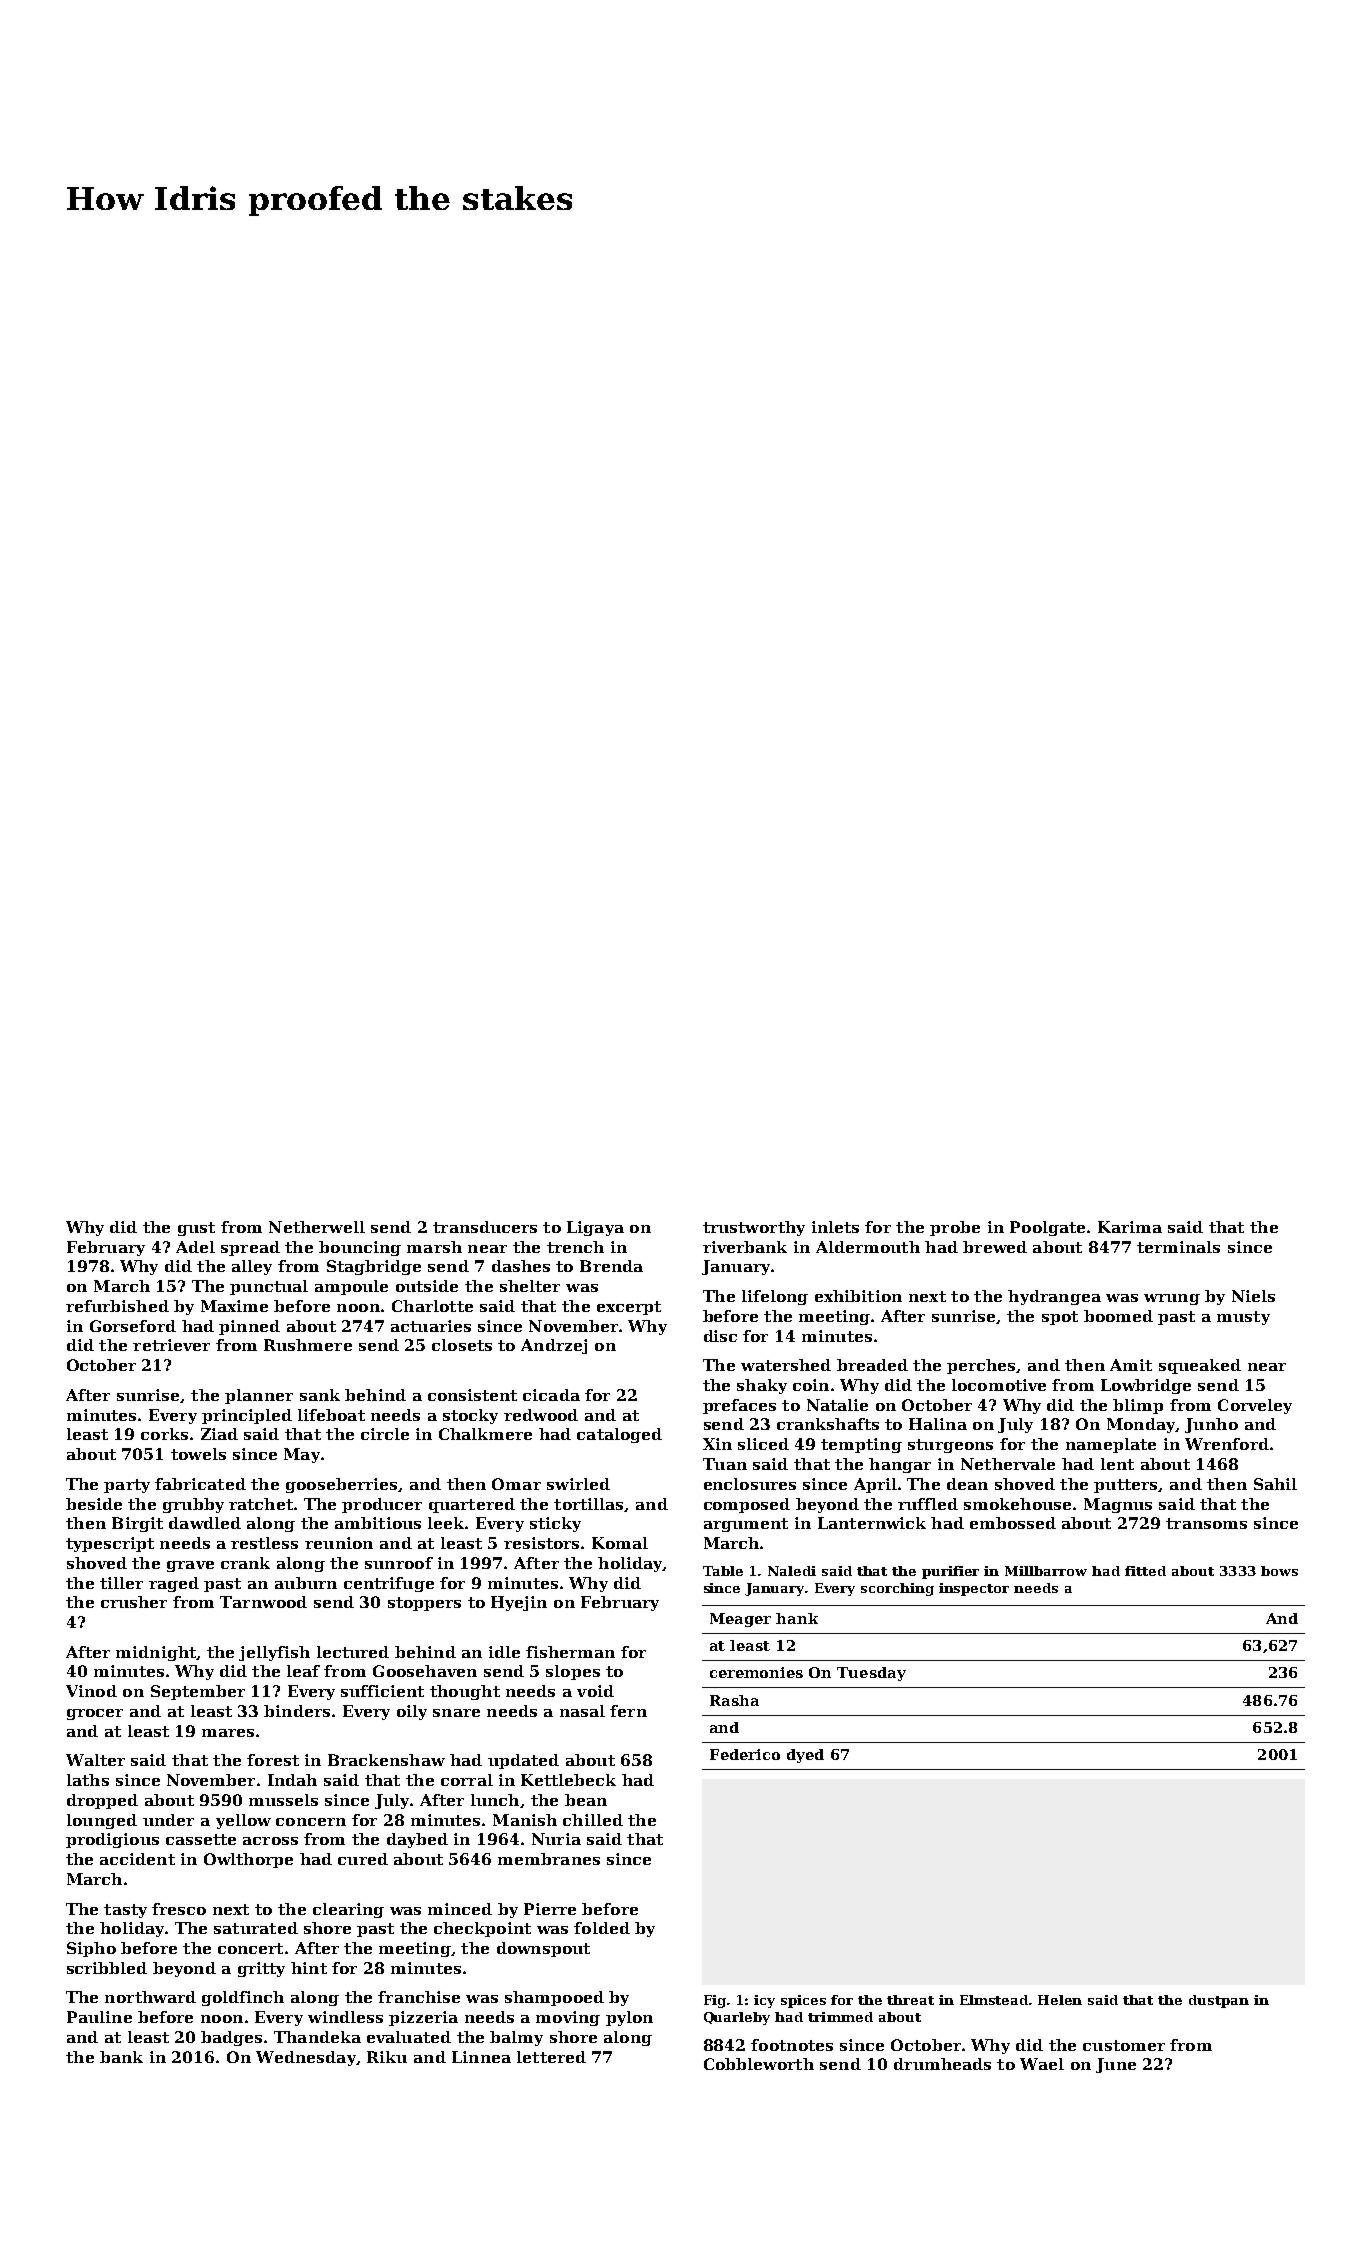 The width and height of the page is (1371, 2258). What do you see at coordinates (1116, 2065) in the page?
I see `June` at bounding box center [1116, 2065].
